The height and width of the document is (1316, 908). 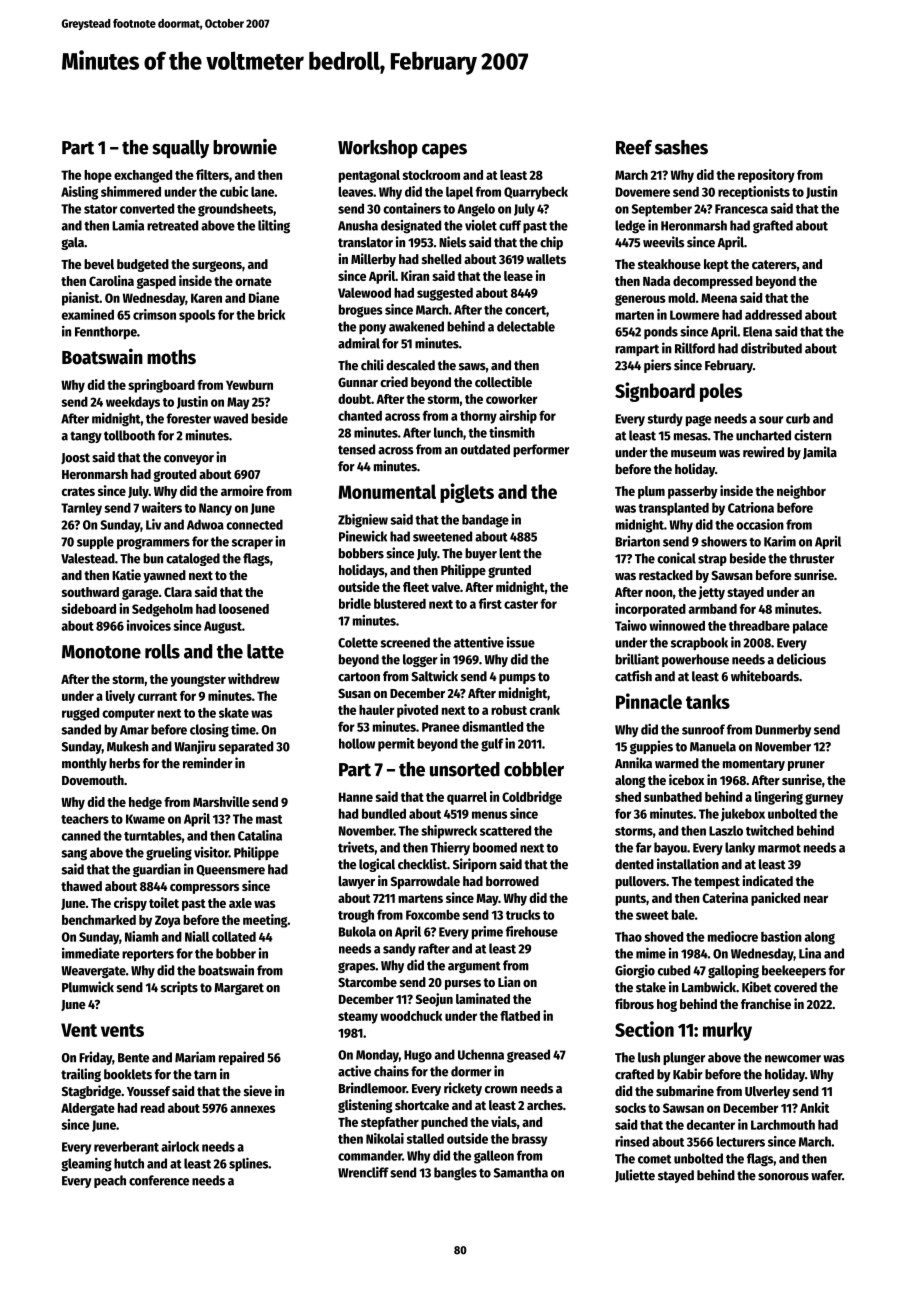 I want to click on mast, so click(x=269, y=819).
